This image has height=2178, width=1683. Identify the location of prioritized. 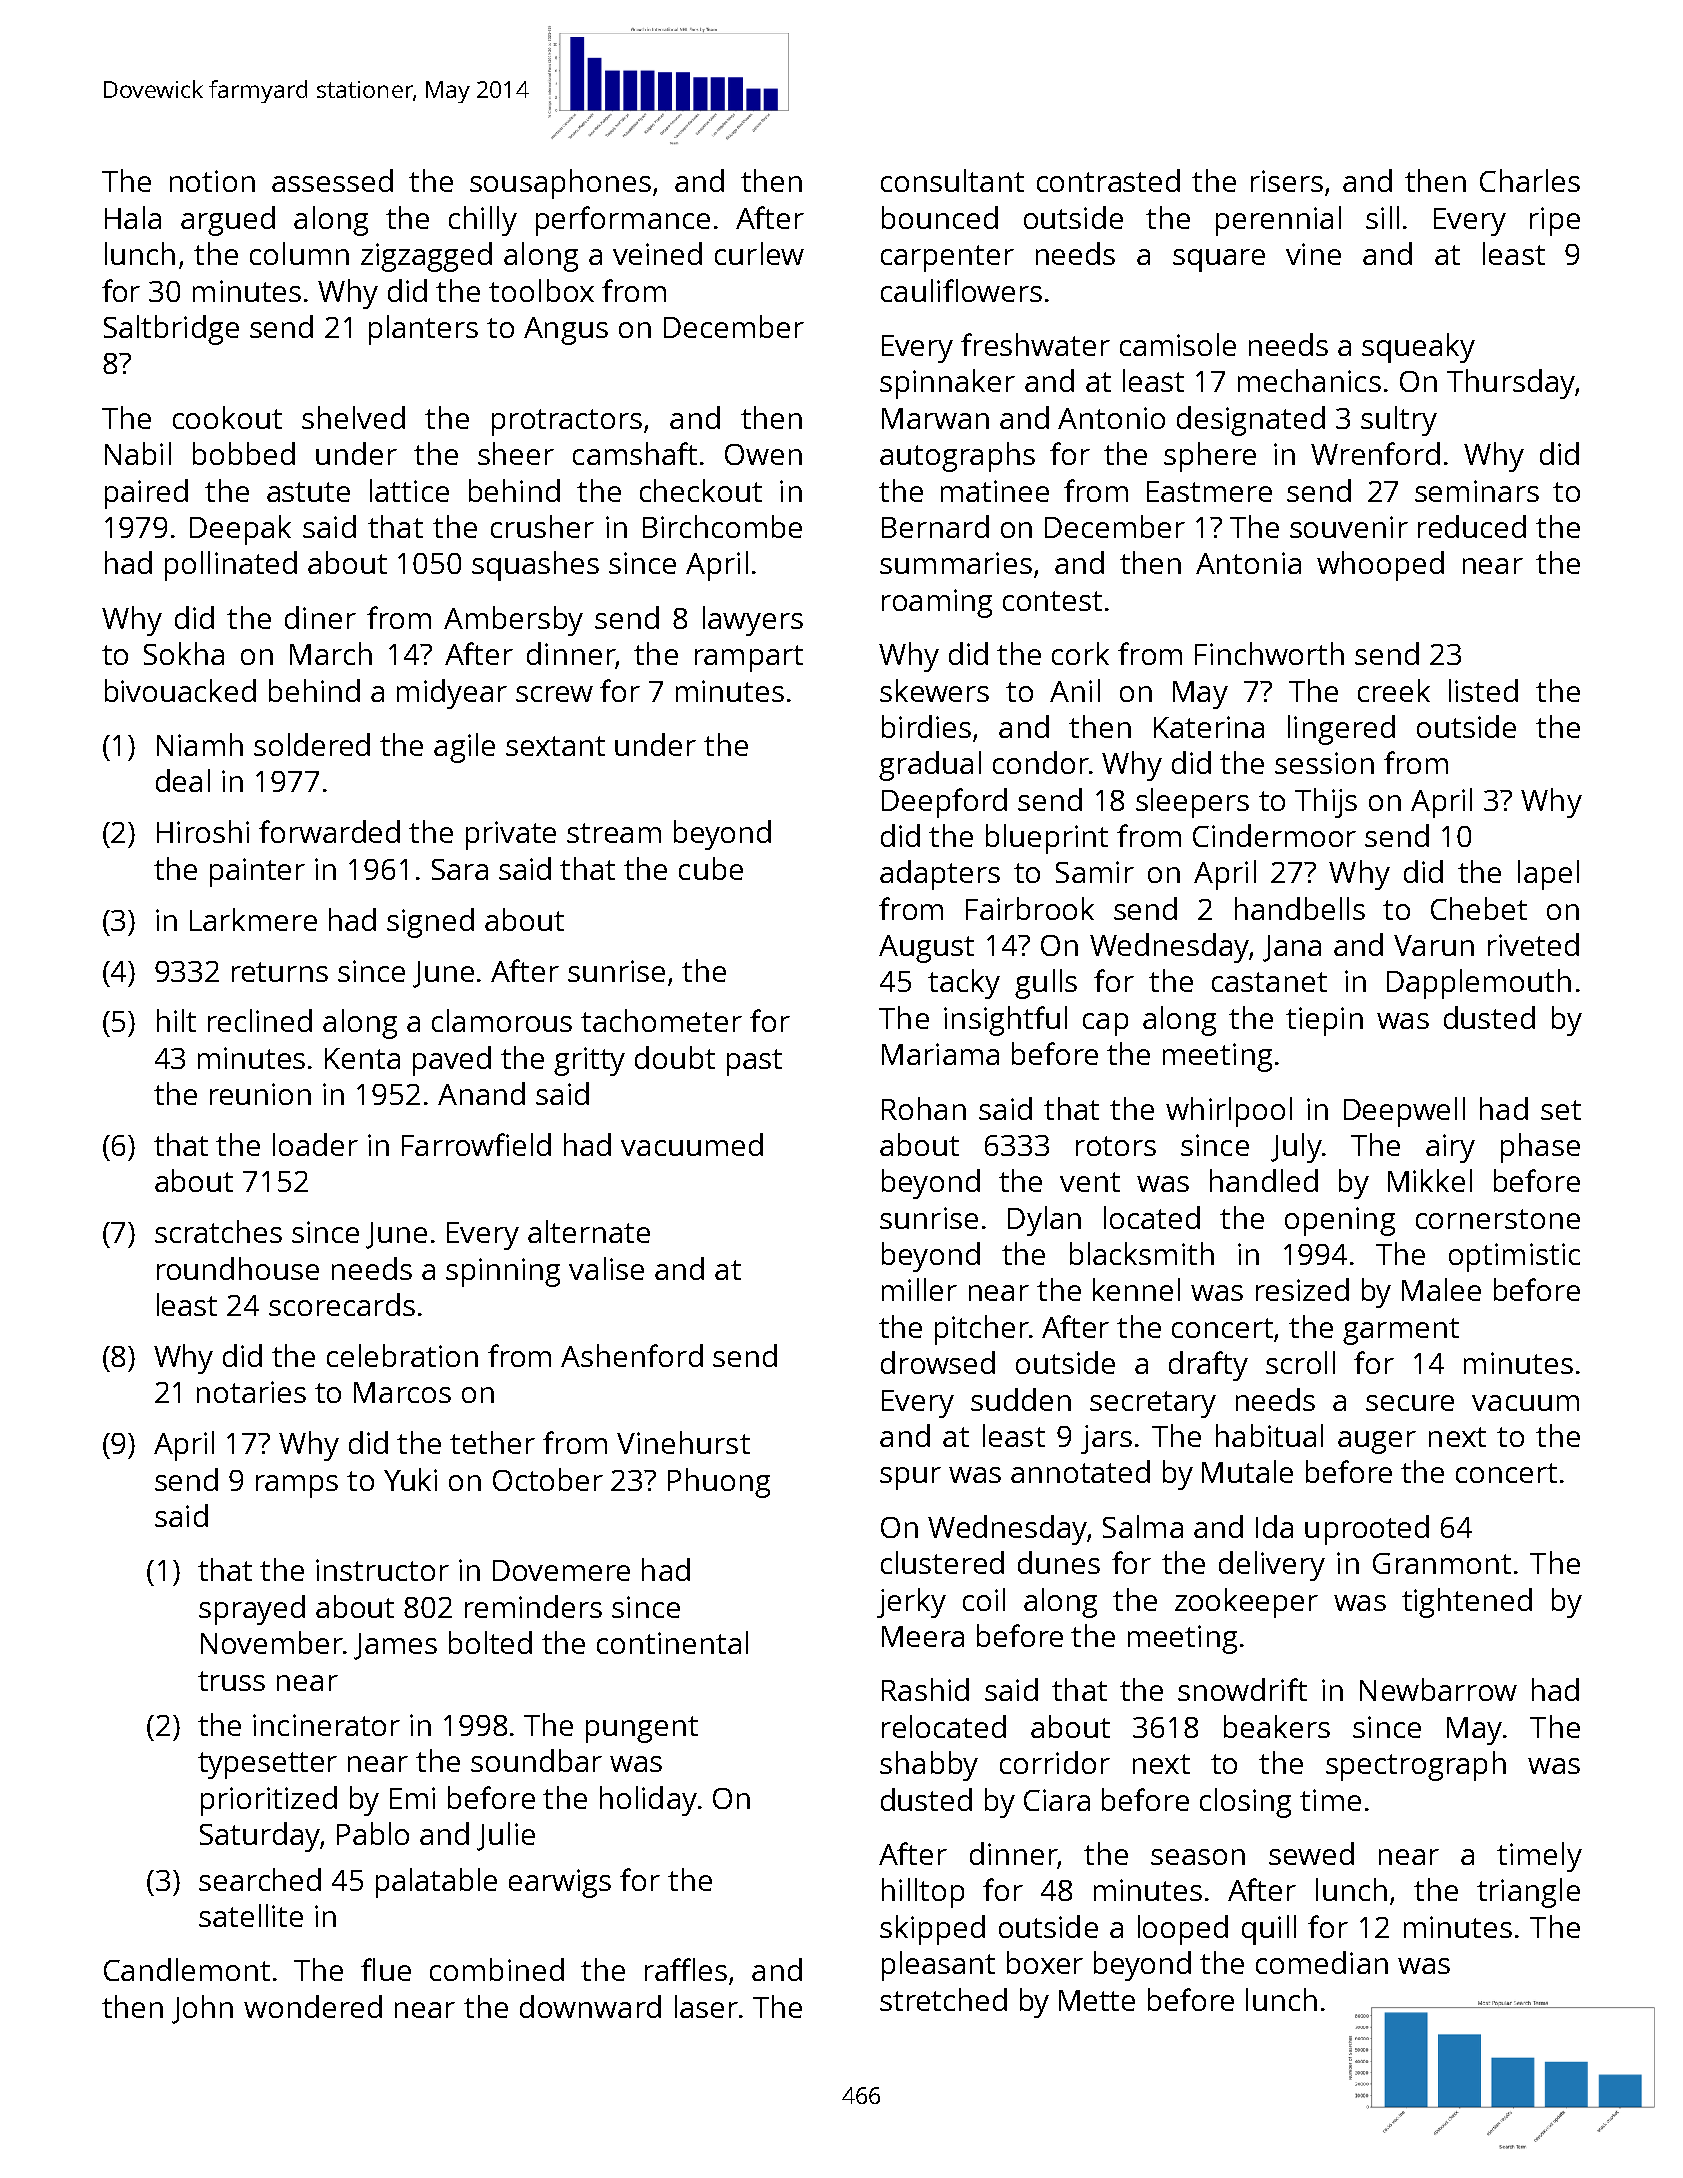
(269, 1801).
